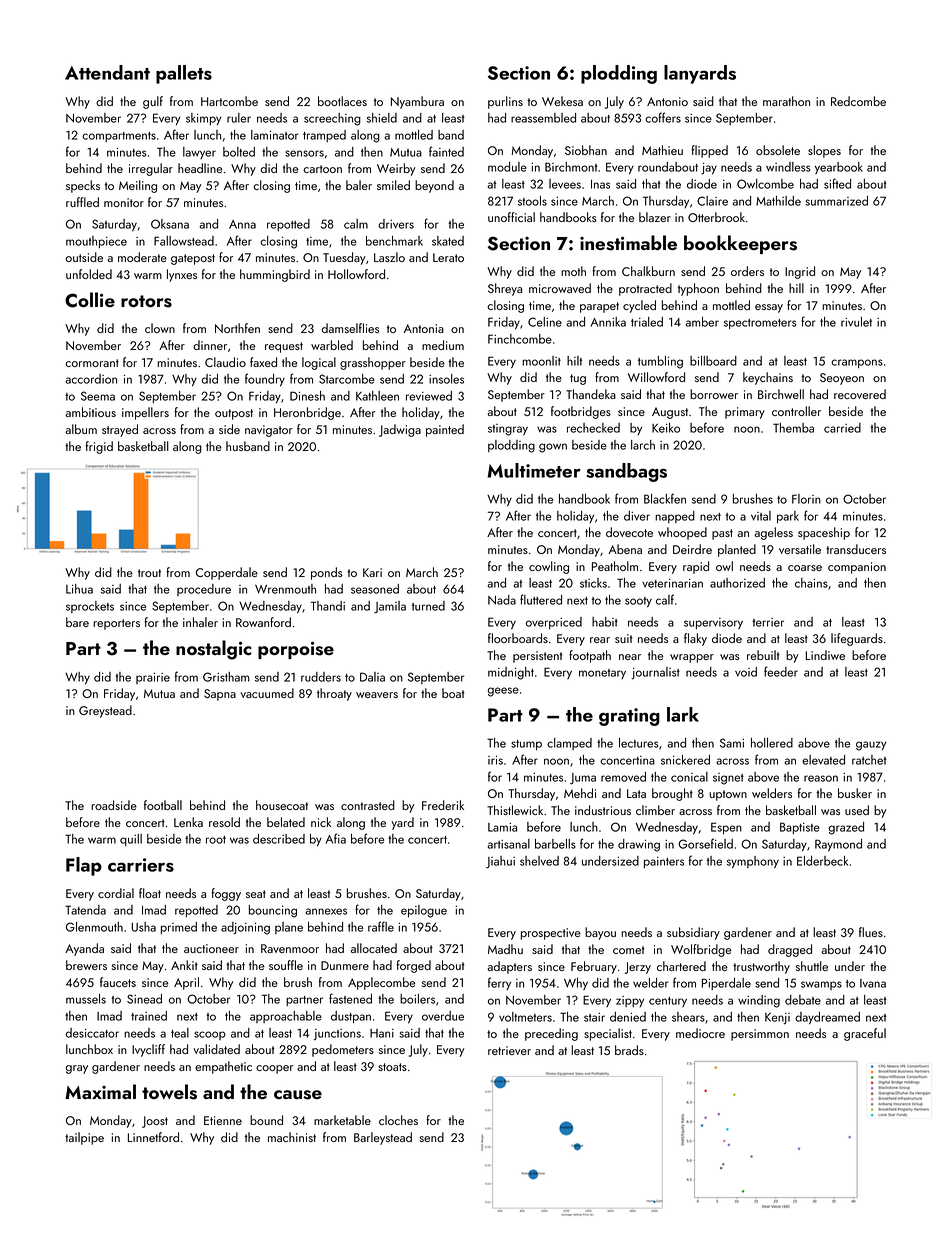  I want to click on Attendant, so click(107, 72).
